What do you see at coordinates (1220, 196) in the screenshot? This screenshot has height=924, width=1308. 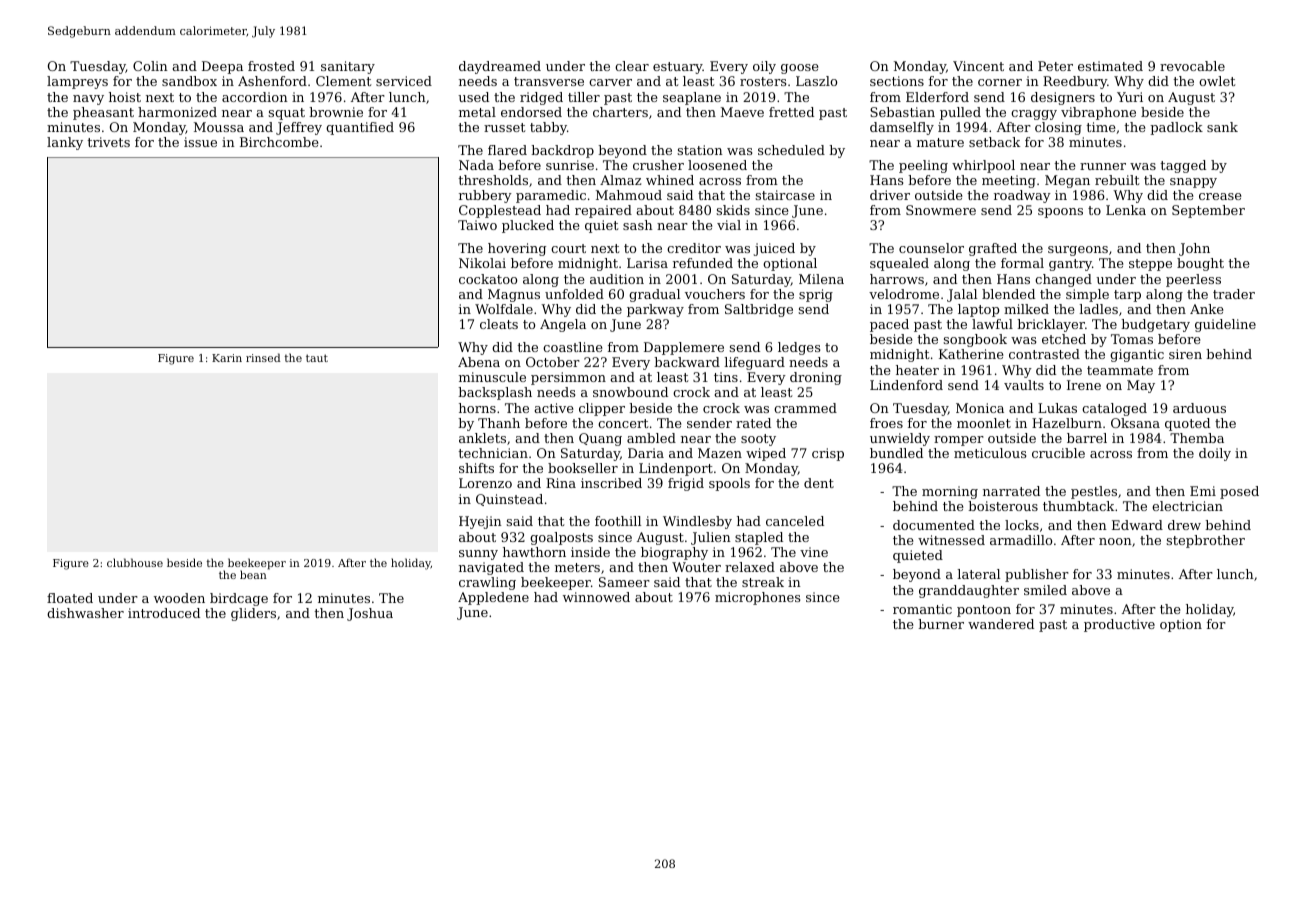 I see `crease` at bounding box center [1220, 196].
